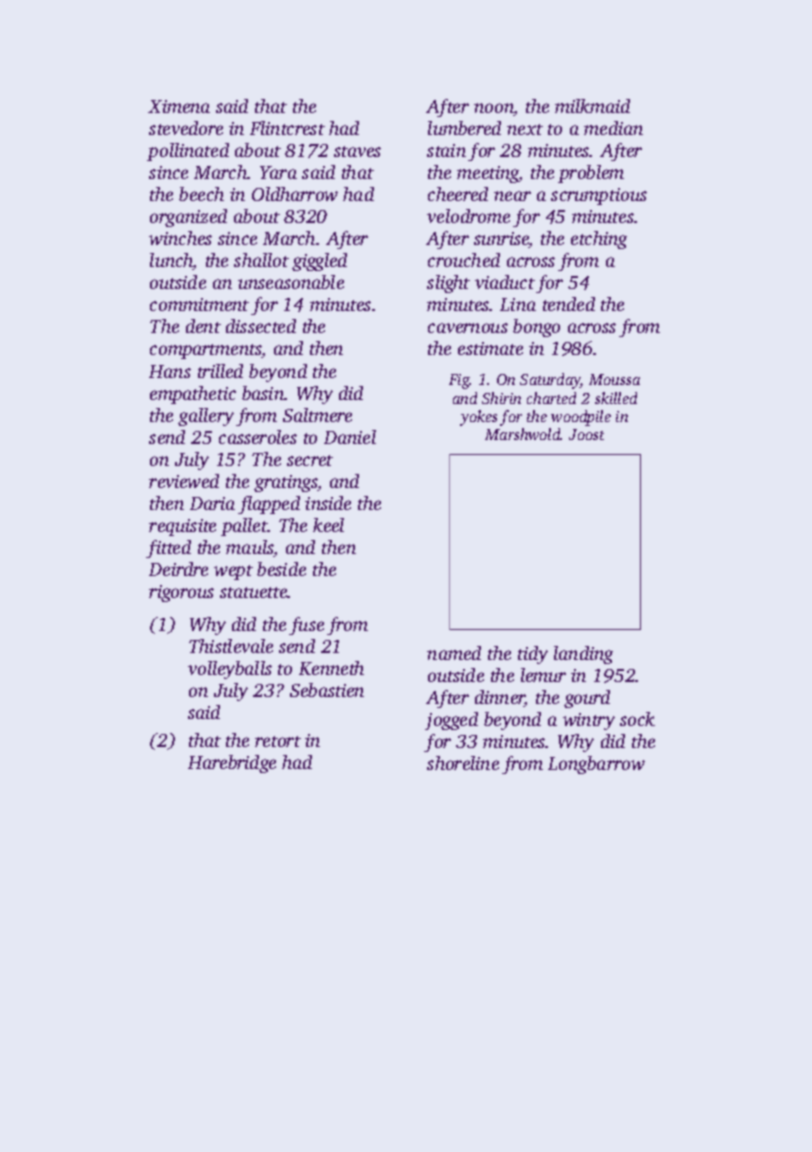 This screenshot has width=812, height=1152. I want to click on volleyballs, so click(230, 670).
